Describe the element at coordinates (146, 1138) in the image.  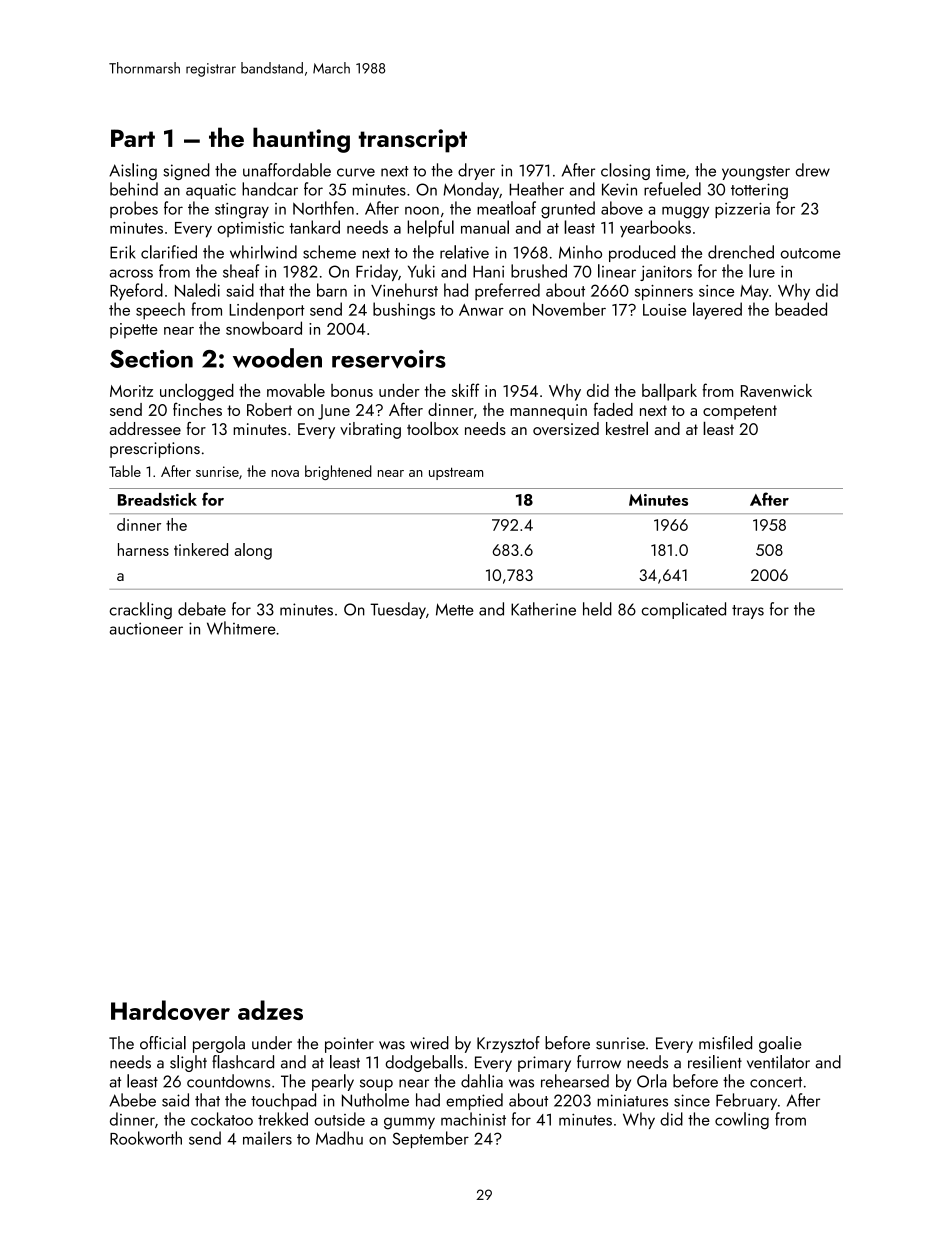
I see `Rookworth` at that location.
